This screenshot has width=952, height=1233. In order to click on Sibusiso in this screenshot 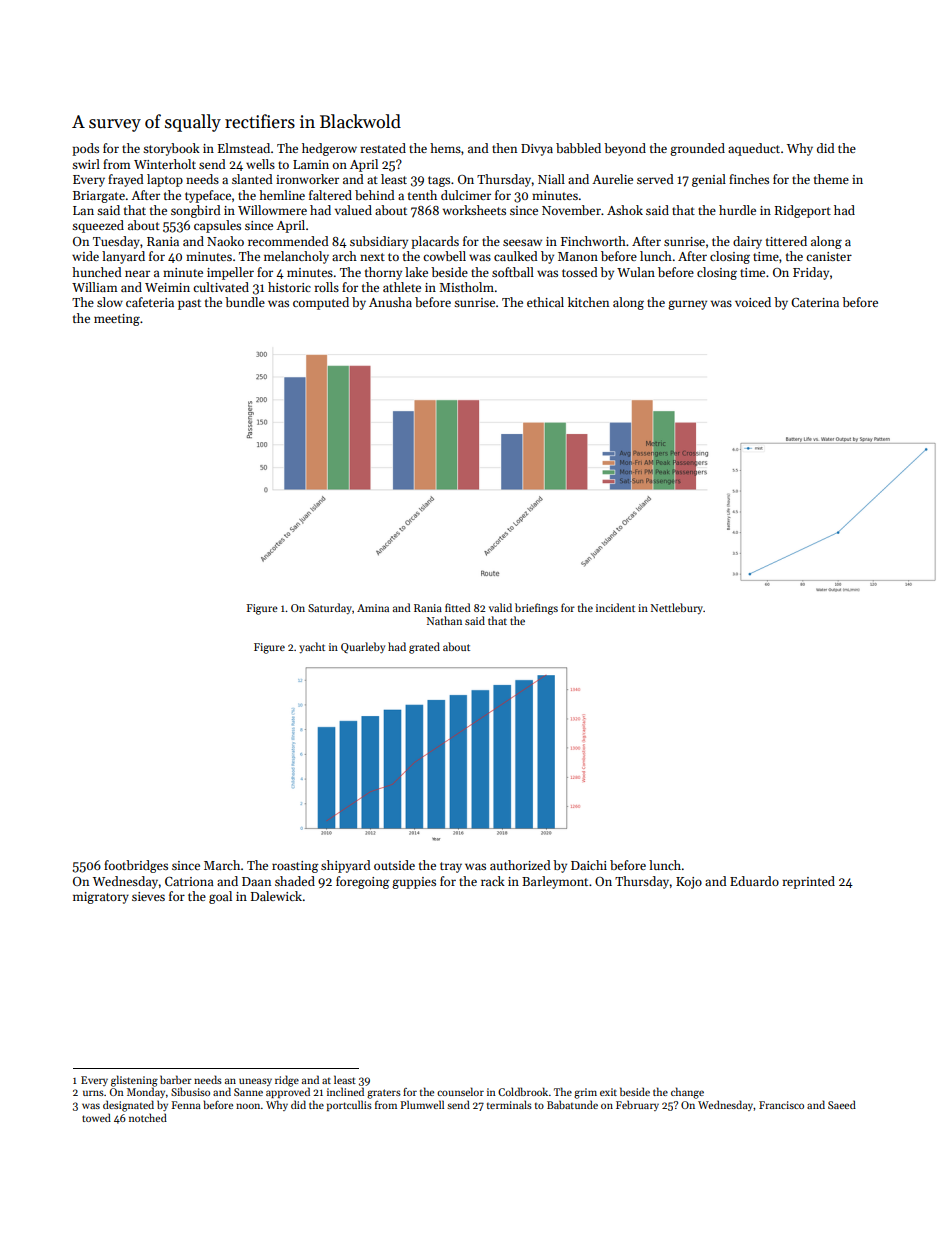, I will do `click(190, 1091)`.
